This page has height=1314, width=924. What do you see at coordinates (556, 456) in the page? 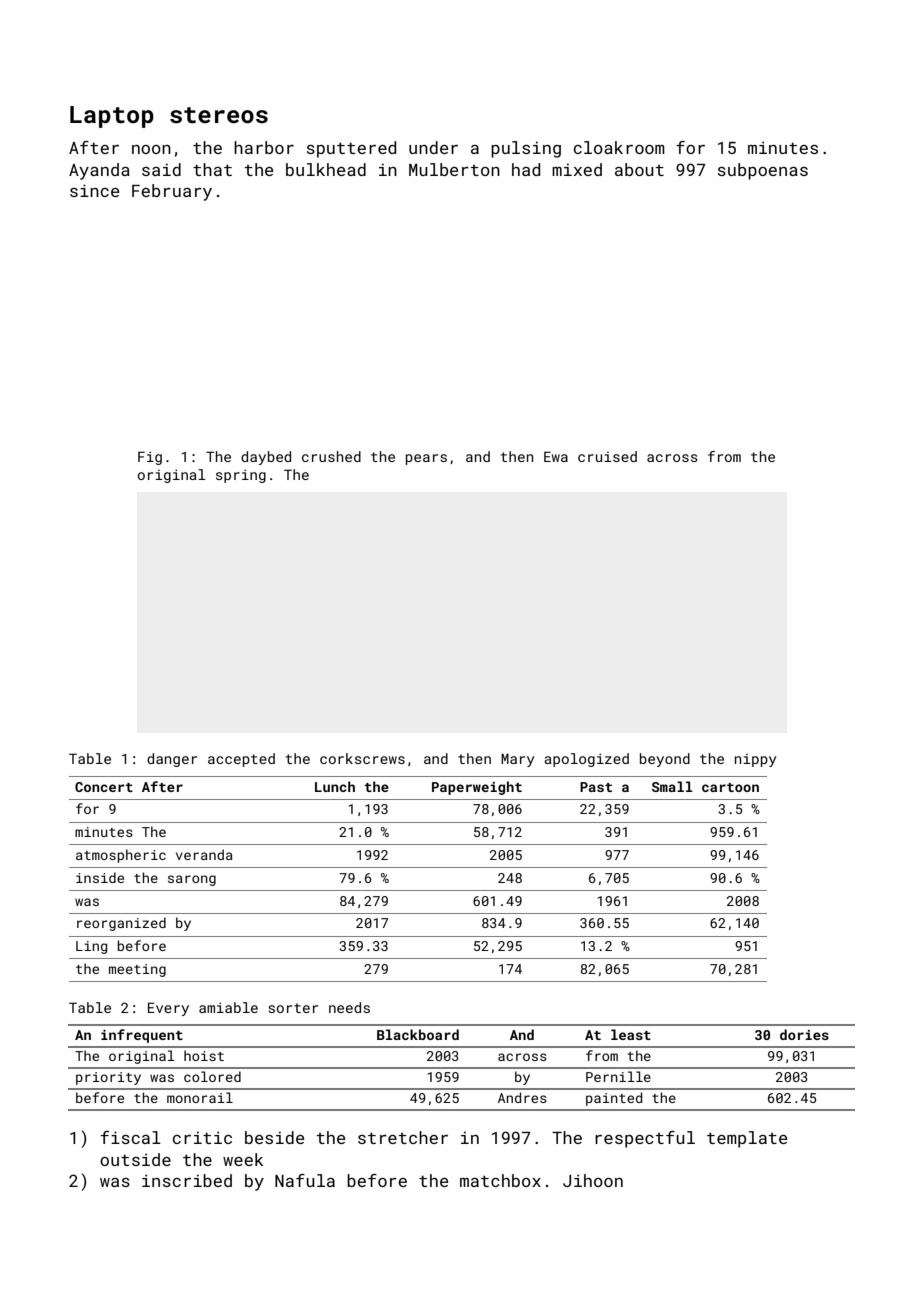
I see `Ewa` at bounding box center [556, 456].
